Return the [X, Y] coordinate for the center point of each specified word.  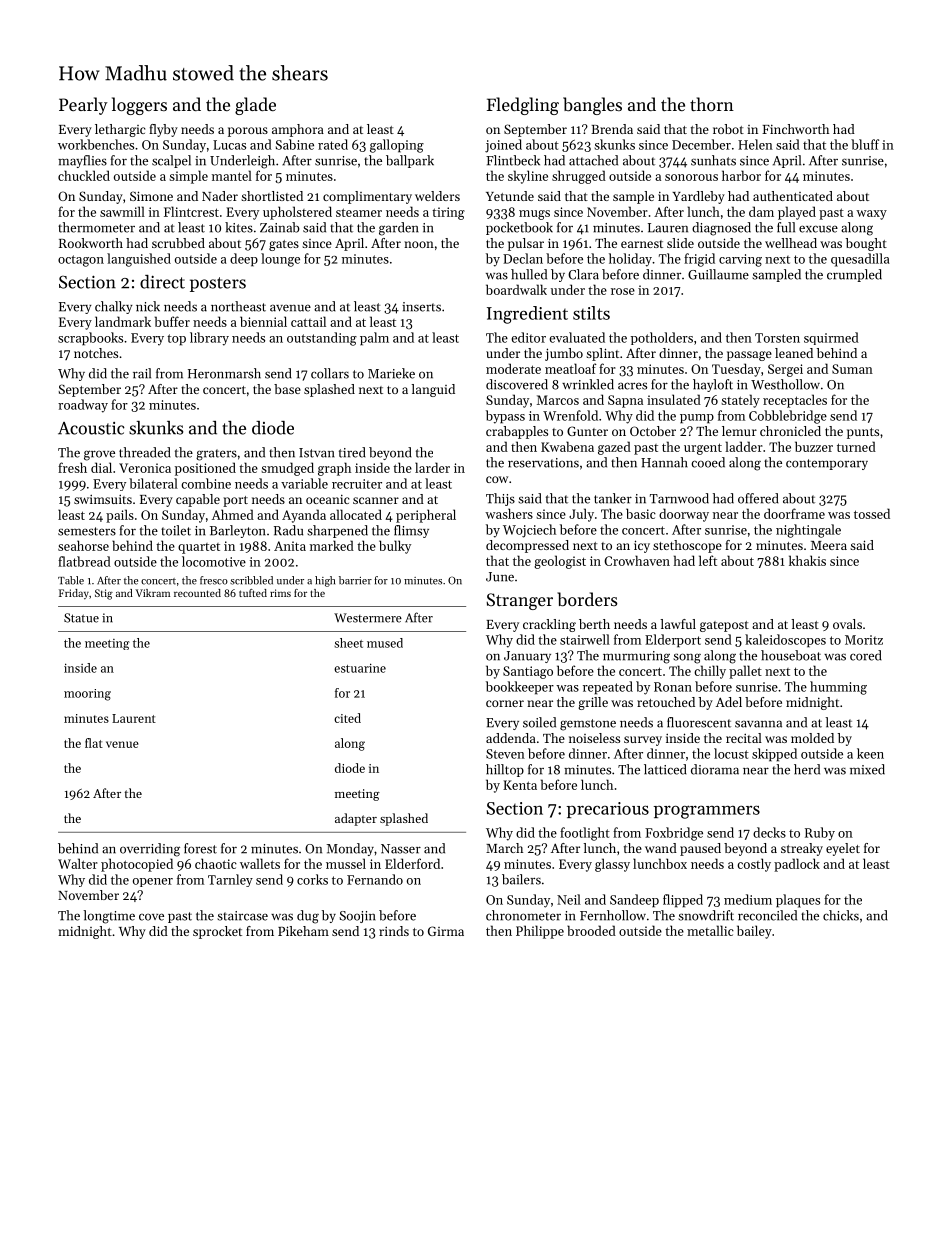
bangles [592, 106]
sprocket [217, 932]
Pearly [83, 106]
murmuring [636, 657]
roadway [83, 406]
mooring [87, 695]
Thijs [500, 499]
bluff [865, 144]
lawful [678, 624]
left [708, 560]
